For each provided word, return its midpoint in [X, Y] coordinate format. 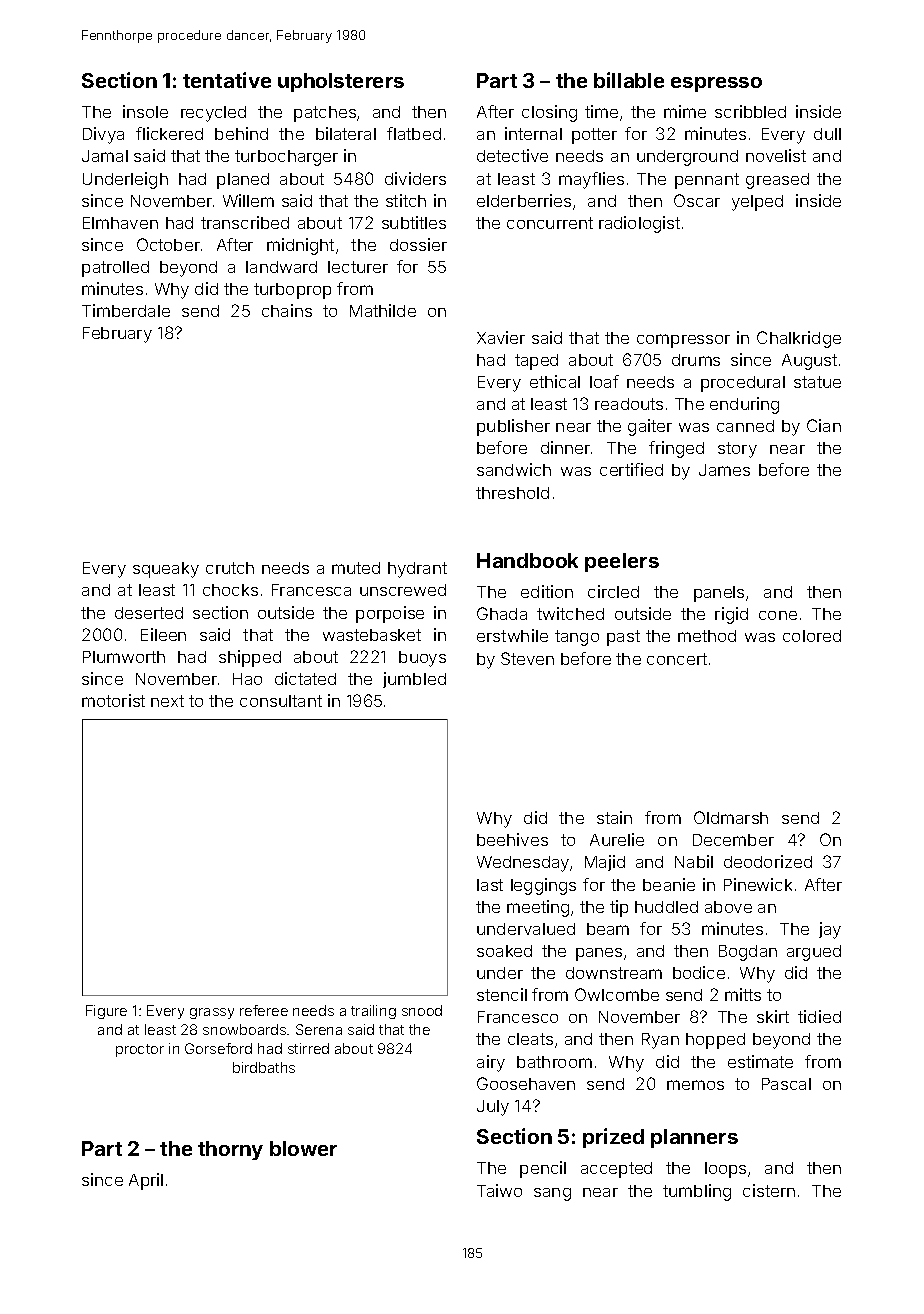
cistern [769, 1190]
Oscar [697, 200]
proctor [140, 1050]
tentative [227, 80]
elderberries [524, 200]
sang [552, 1194]
